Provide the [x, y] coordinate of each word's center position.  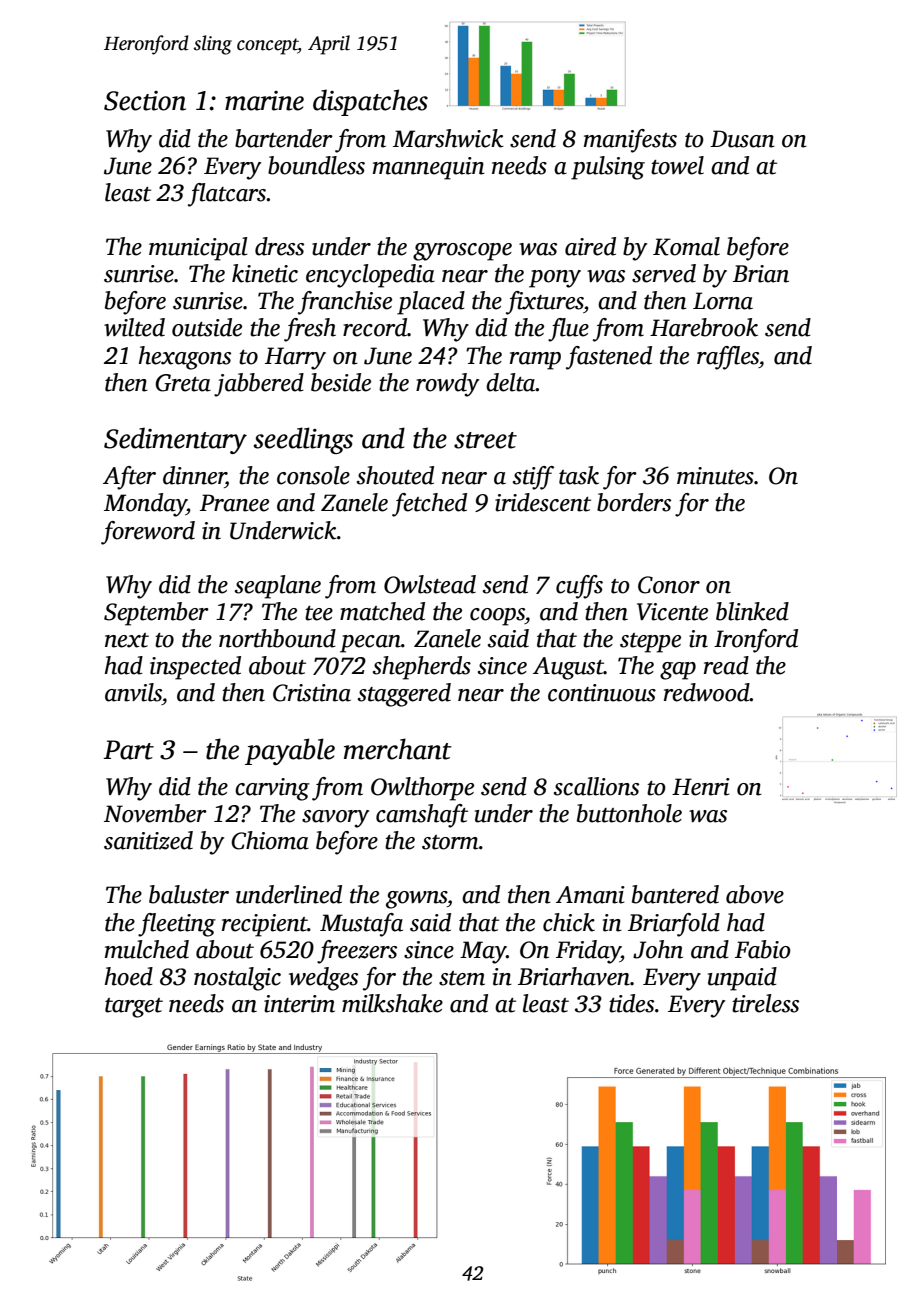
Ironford [756, 641]
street [485, 440]
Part [129, 750]
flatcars [227, 195]
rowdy [447, 385]
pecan [370, 644]
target [134, 1008]
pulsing [608, 168]
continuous [602, 693]
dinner [194, 476]
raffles [728, 358]
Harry [295, 358]
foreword [148, 533]
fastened [609, 358]
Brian [761, 274]
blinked [752, 611]
